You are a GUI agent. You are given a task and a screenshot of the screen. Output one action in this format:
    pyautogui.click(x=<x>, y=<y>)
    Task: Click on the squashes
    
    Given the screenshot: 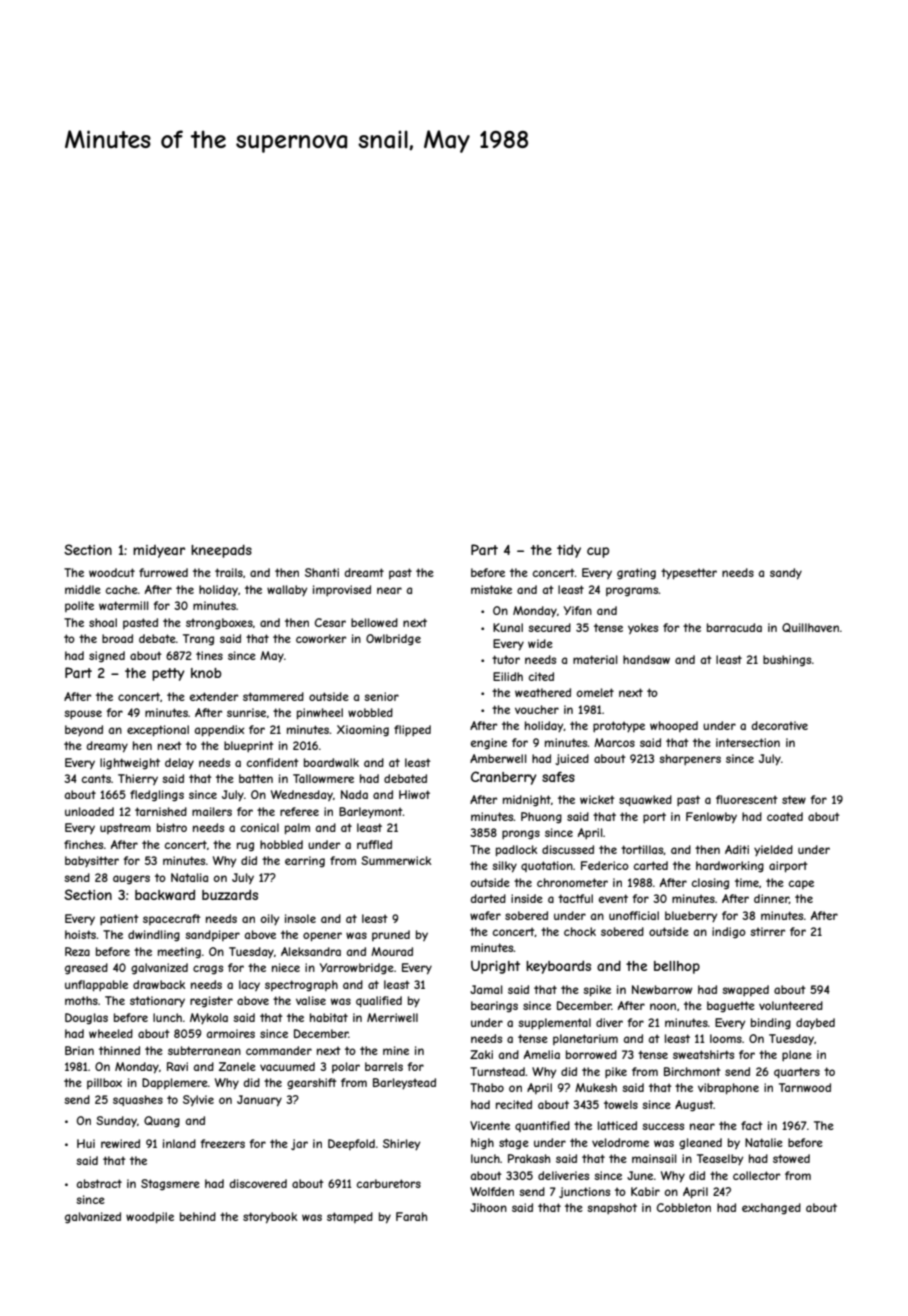 What is the action you would take?
    pyautogui.click(x=138, y=1100)
